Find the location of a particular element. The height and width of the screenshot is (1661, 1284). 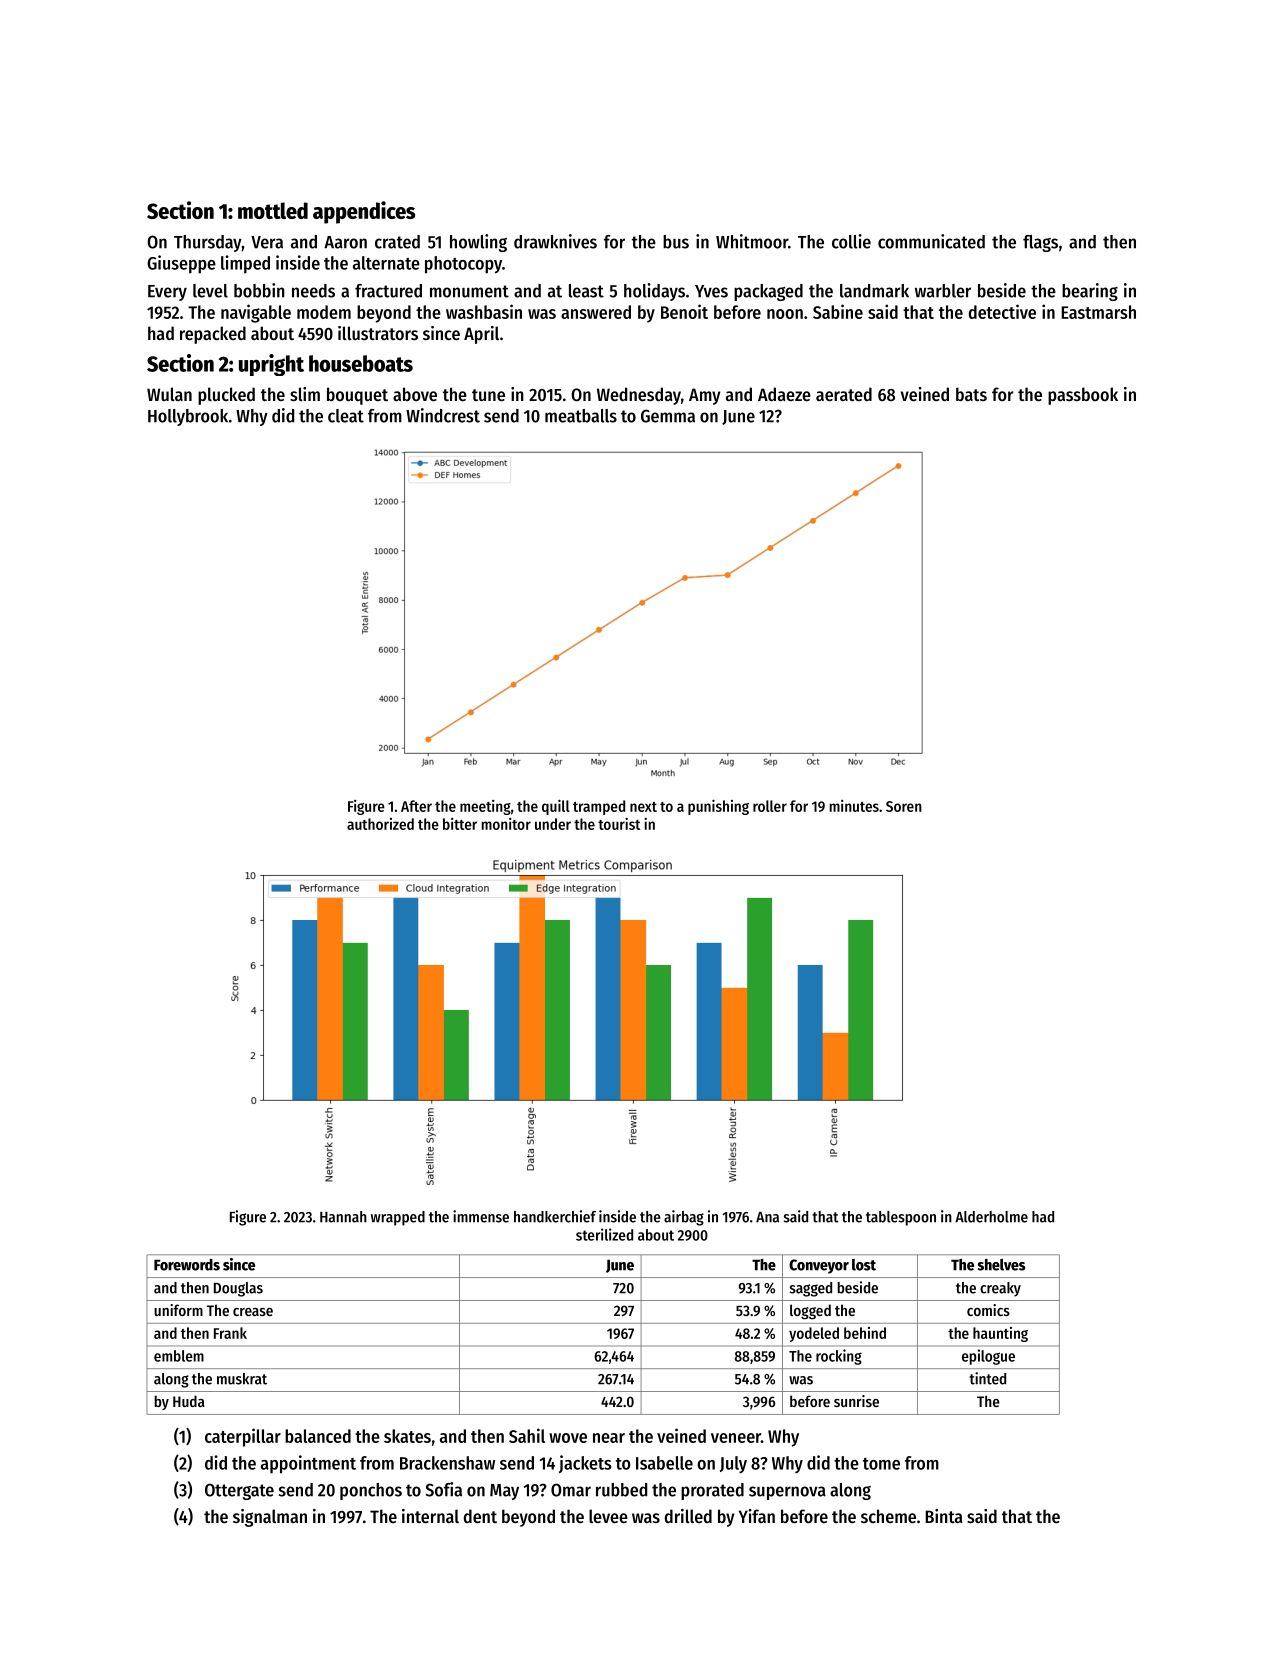

appointment is located at coordinates (308, 1464).
